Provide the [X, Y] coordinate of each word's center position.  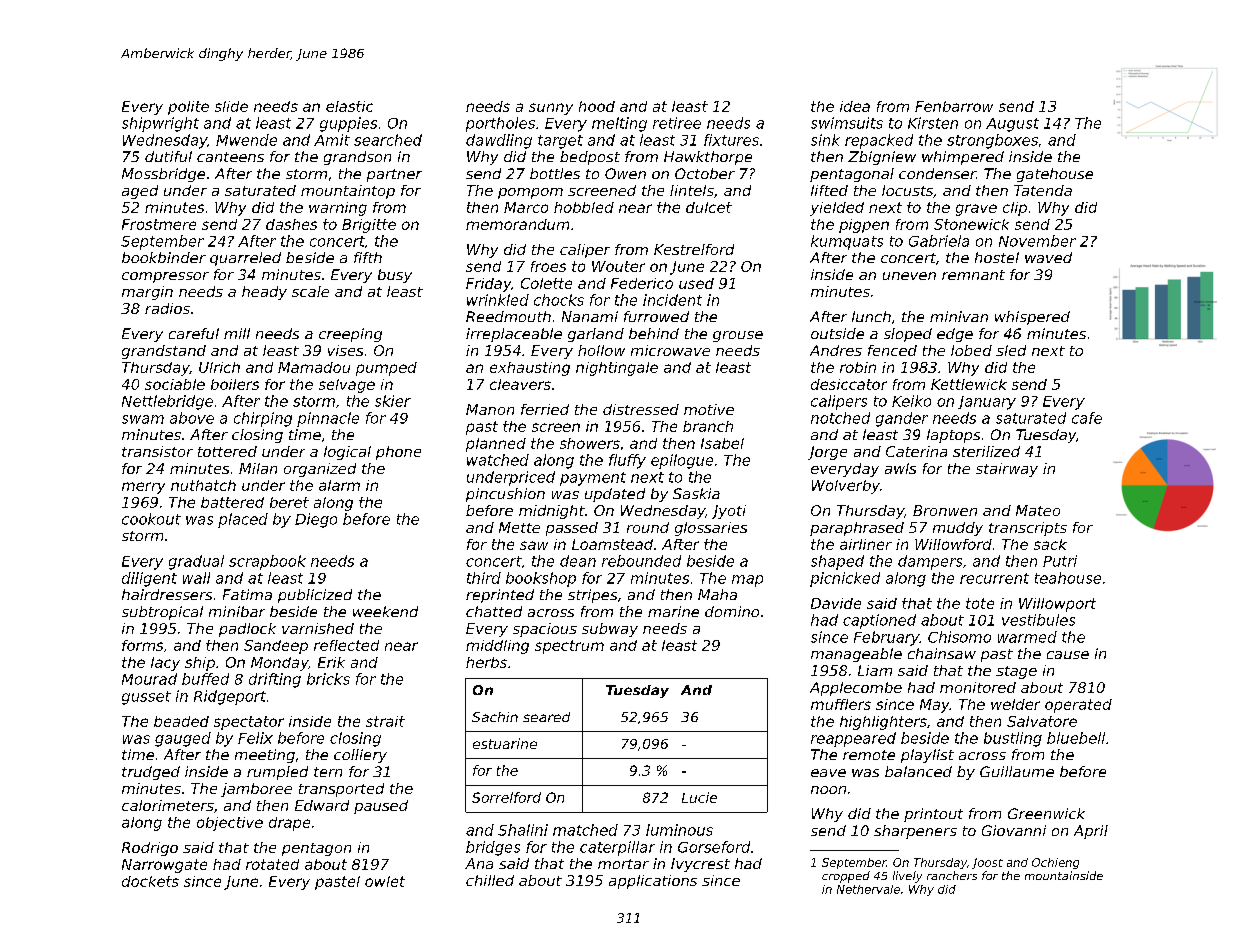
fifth [368, 257]
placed [243, 520]
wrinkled [498, 300]
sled [1011, 350]
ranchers [952, 875]
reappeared [853, 739]
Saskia [696, 493]
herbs [486, 662]
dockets [150, 881]
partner [394, 175]
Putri [1060, 561]
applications [653, 882]
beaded [181, 721]
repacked [879, 141]
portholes [500, 124]
